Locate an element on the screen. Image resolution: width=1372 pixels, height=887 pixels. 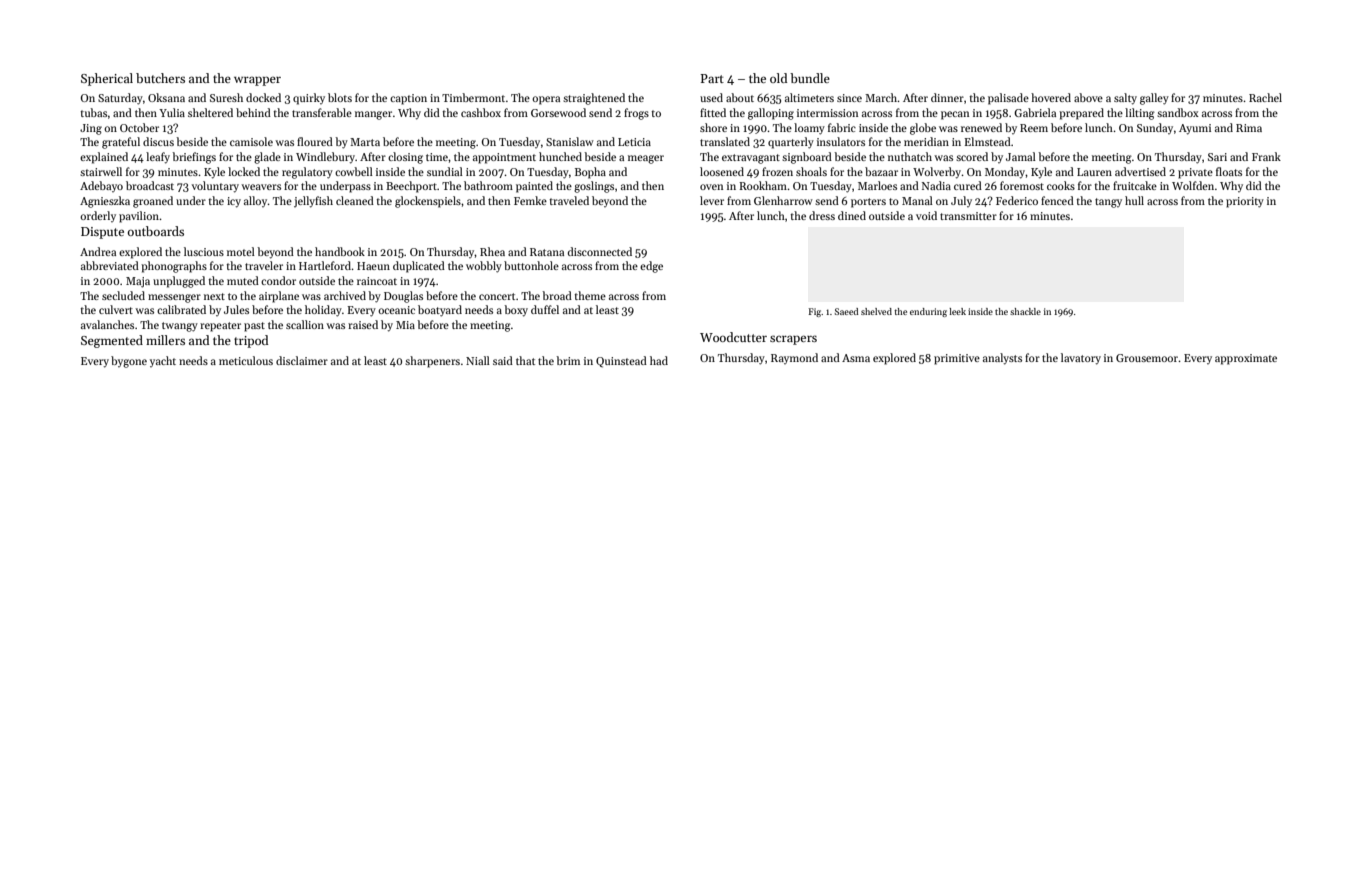
regulatory is located at coordinates (307, 173).
